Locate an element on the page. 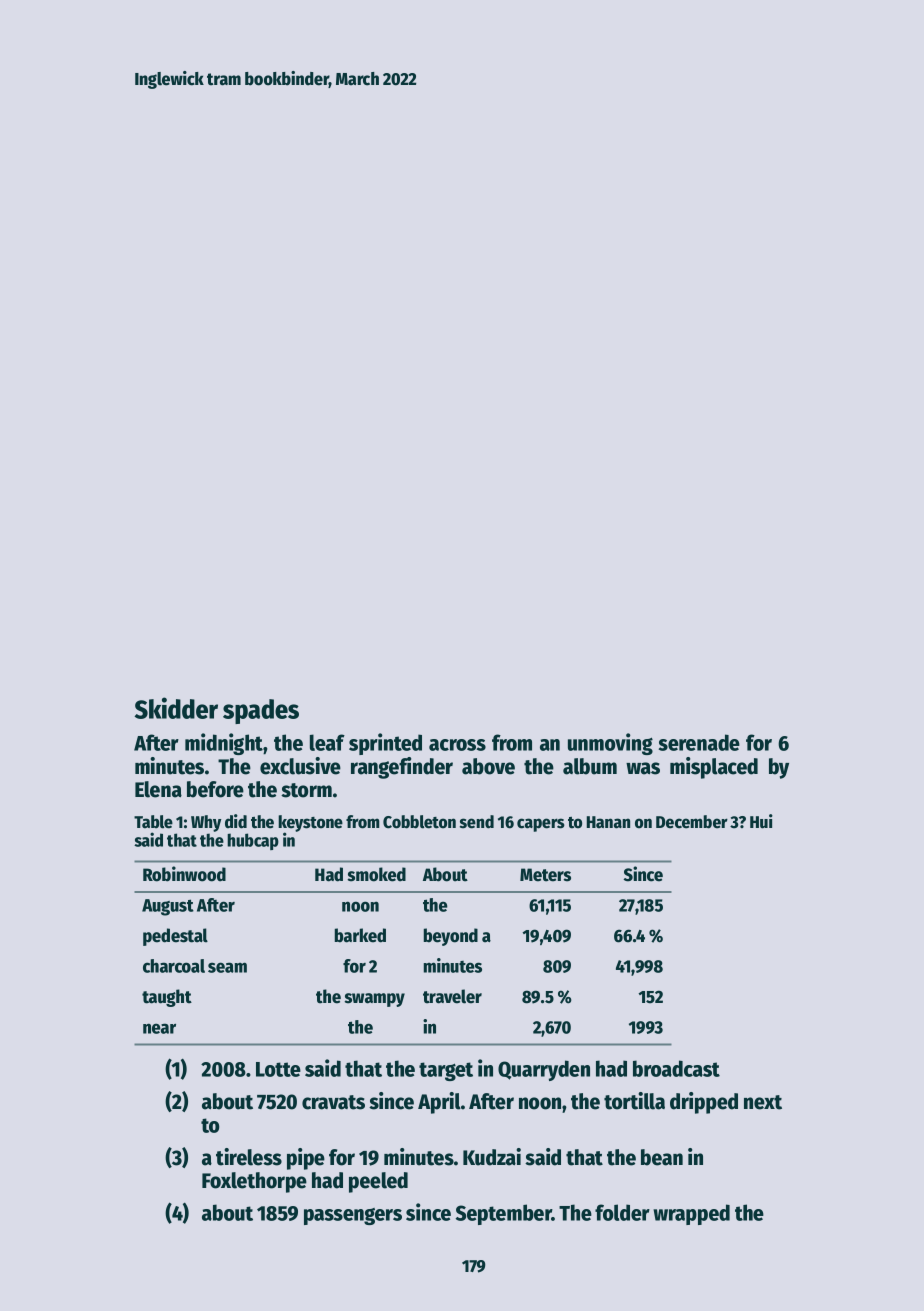 This document has width=924, height=1311. serenade is located at coordinates (699, 742).
